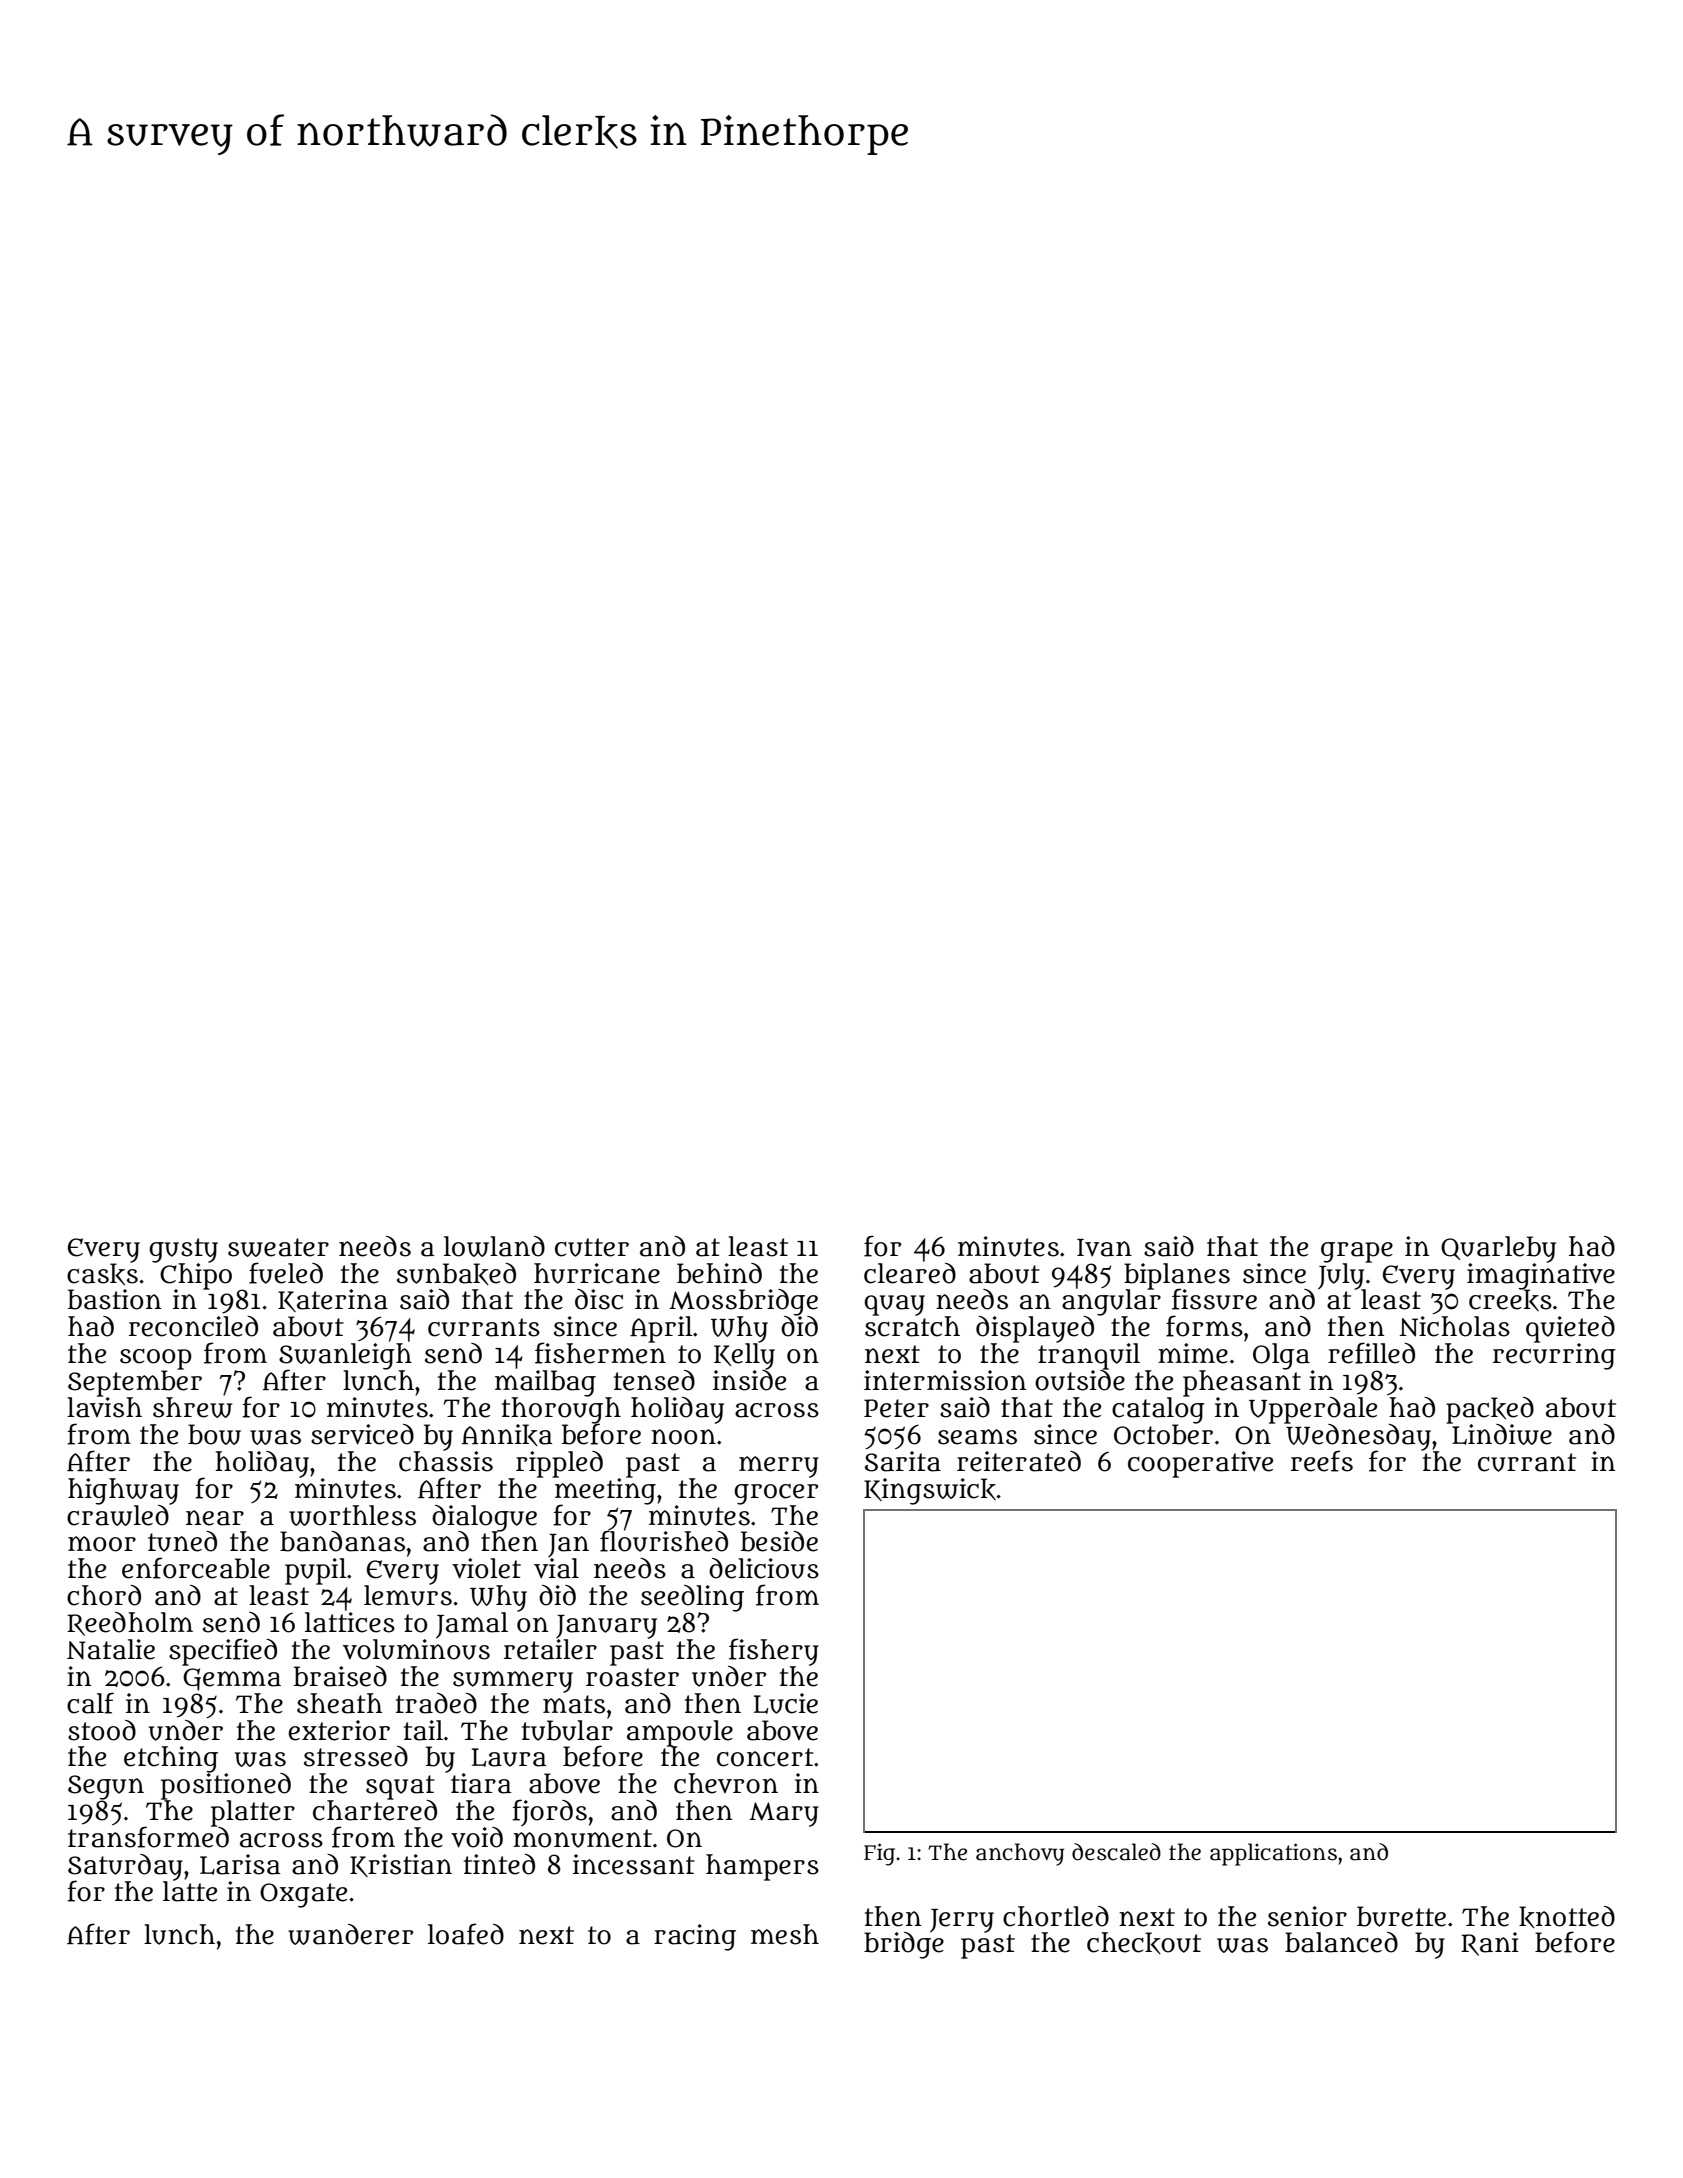 The image size is (1683, 2178). What do you see at coordinates (592, 1247) in the page?
I see `cutter` at bounding box center [592, 1247].
